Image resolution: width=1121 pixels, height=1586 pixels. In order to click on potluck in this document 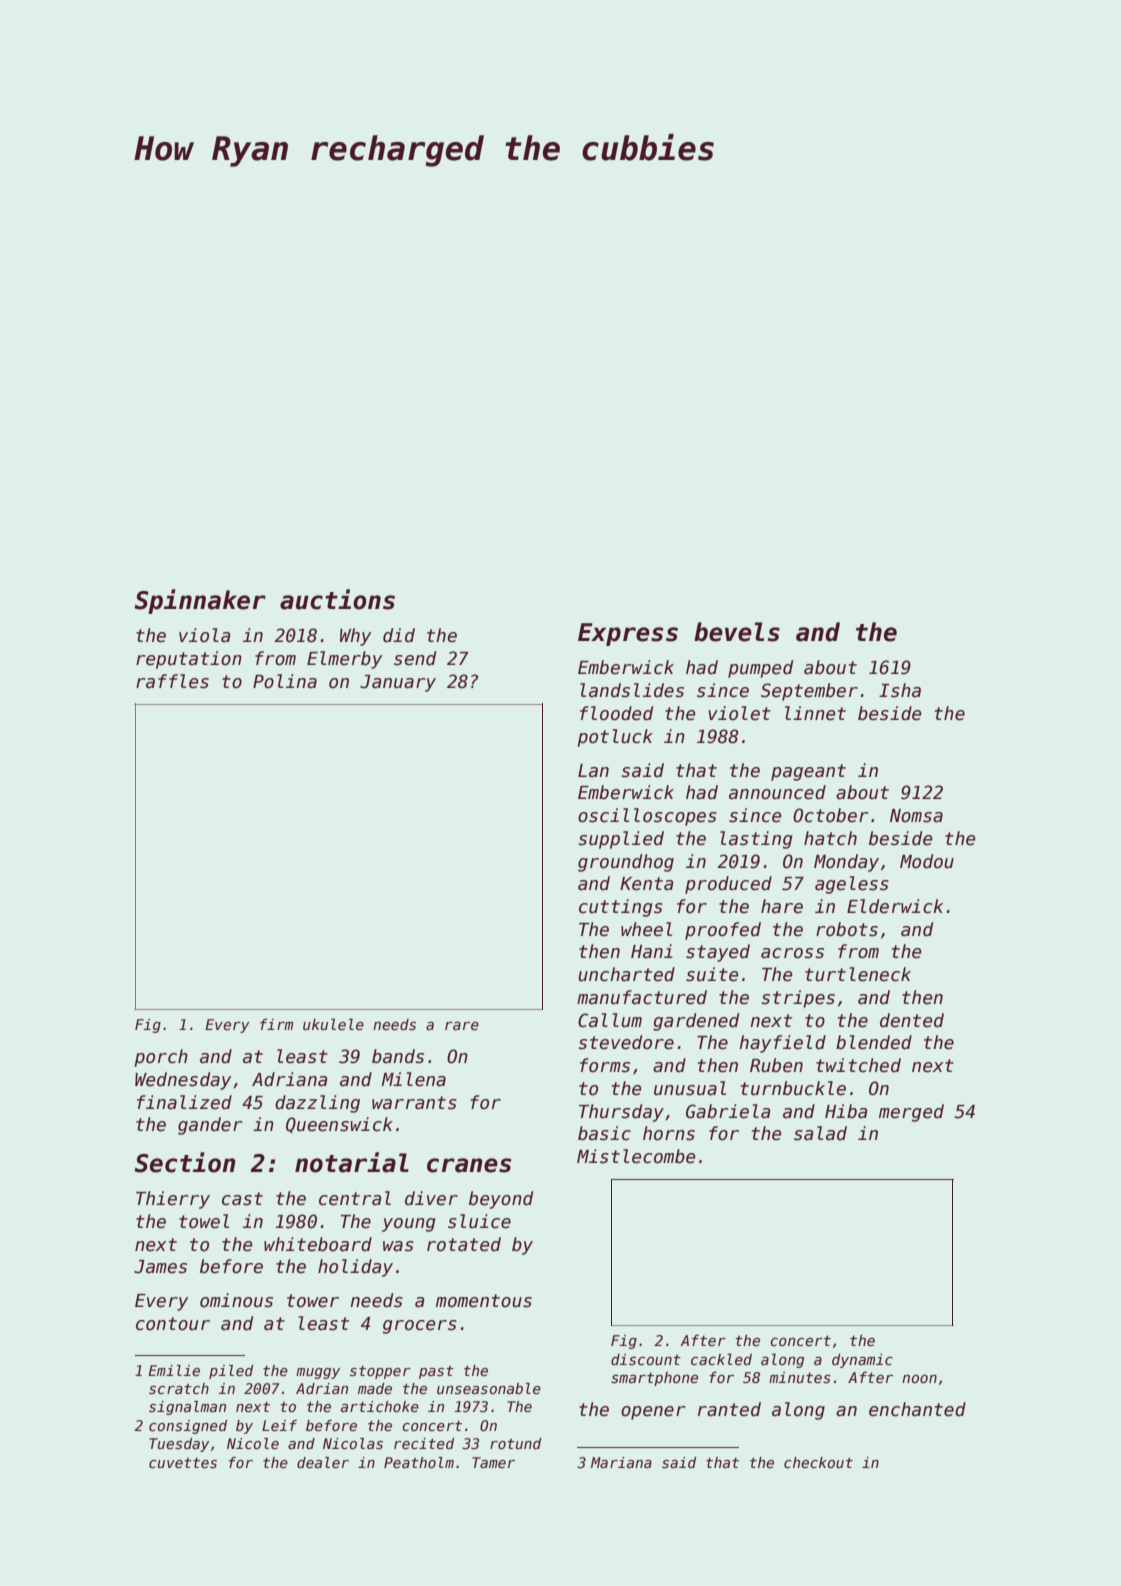, I will do `click(615, 738)`.
